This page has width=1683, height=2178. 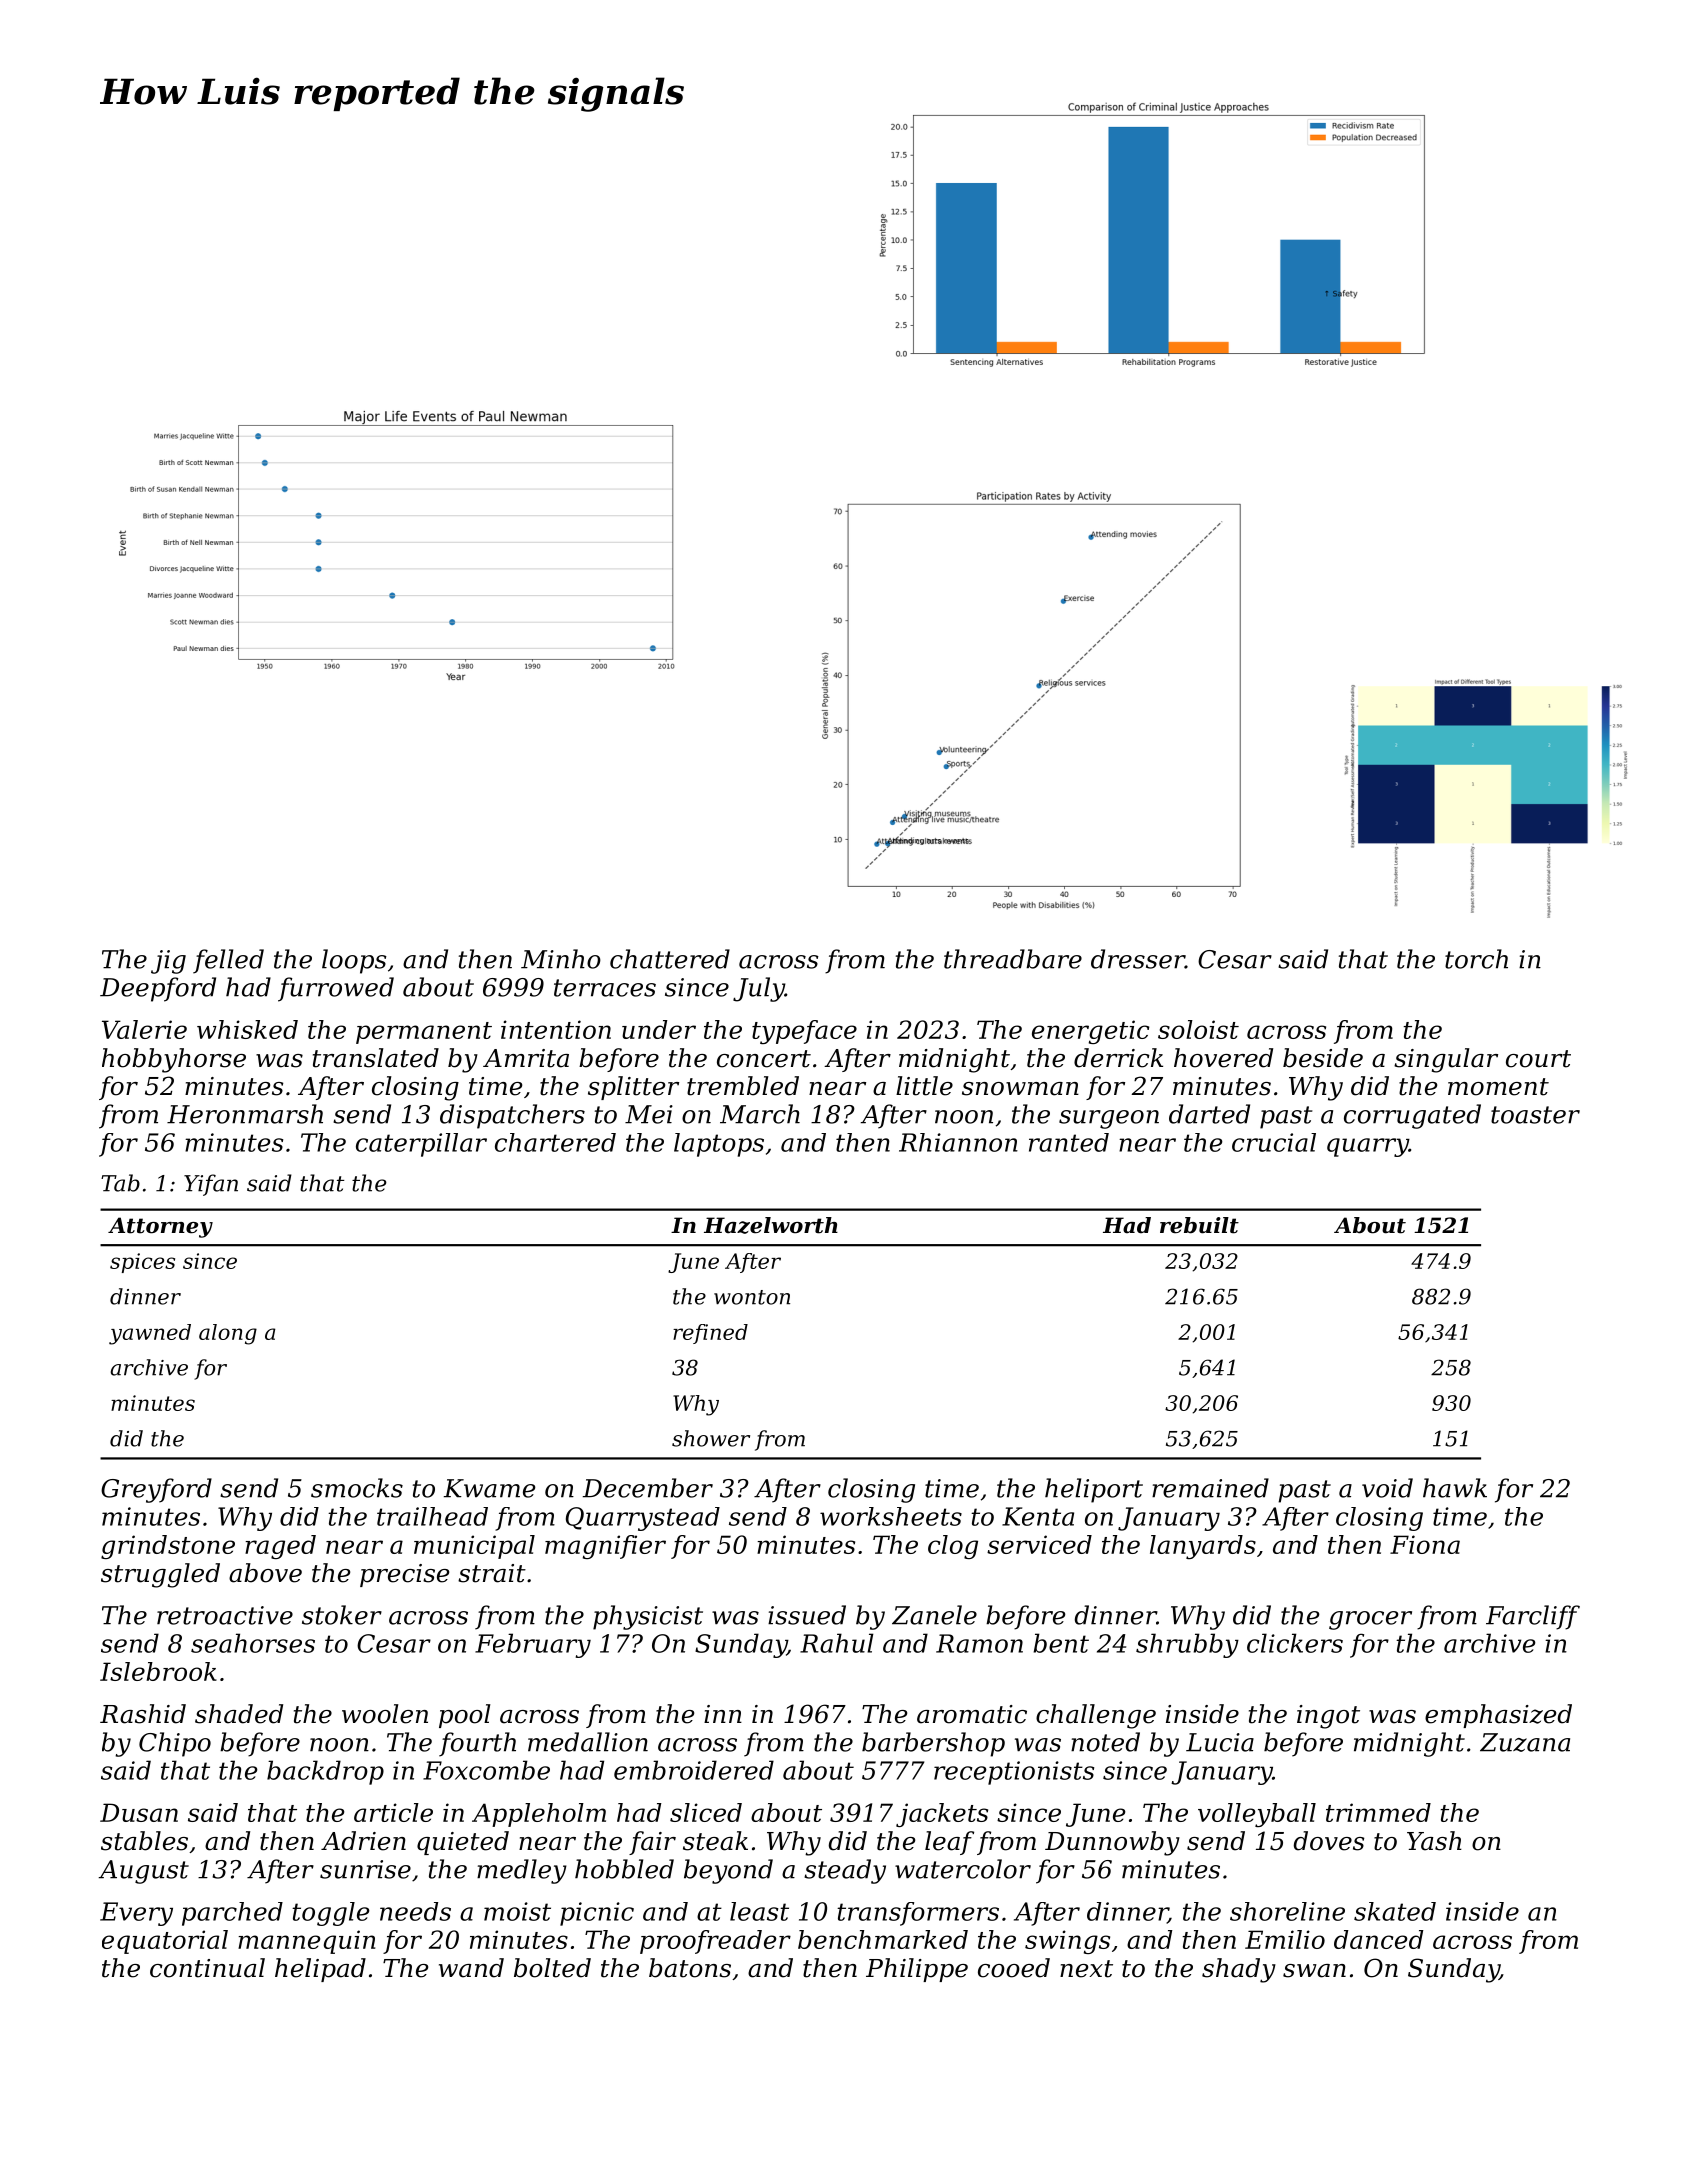 I want to click on batons, so click(x=690, y=1968).
